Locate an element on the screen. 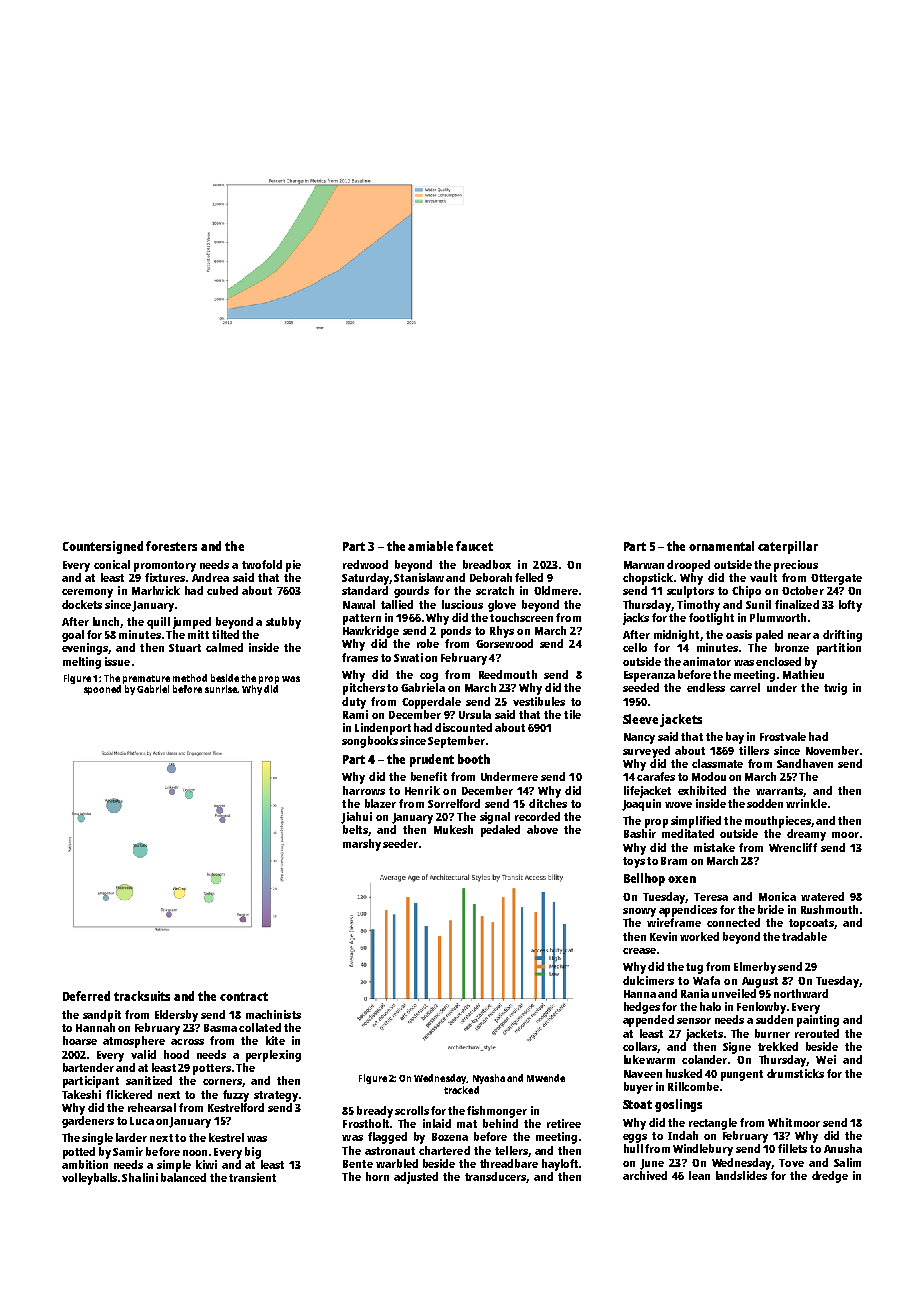 The width and height of the screenshot is (924, 1308). jumped is located at coordinates (192, 623).
